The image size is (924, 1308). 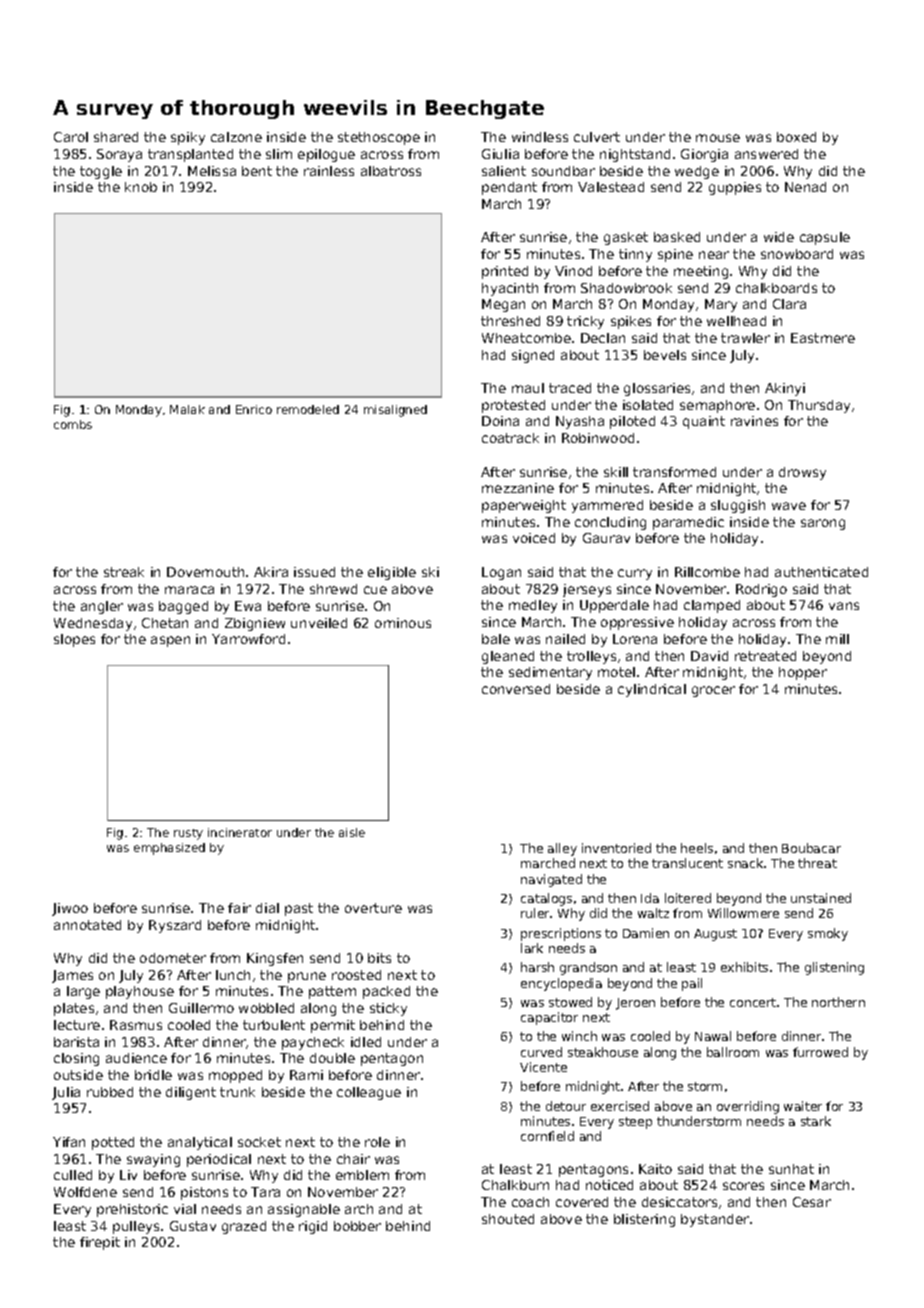 What do you see at coordinates (236, 137) in the screenshot?
I see `calzone` at bounding box center [236, 137].
